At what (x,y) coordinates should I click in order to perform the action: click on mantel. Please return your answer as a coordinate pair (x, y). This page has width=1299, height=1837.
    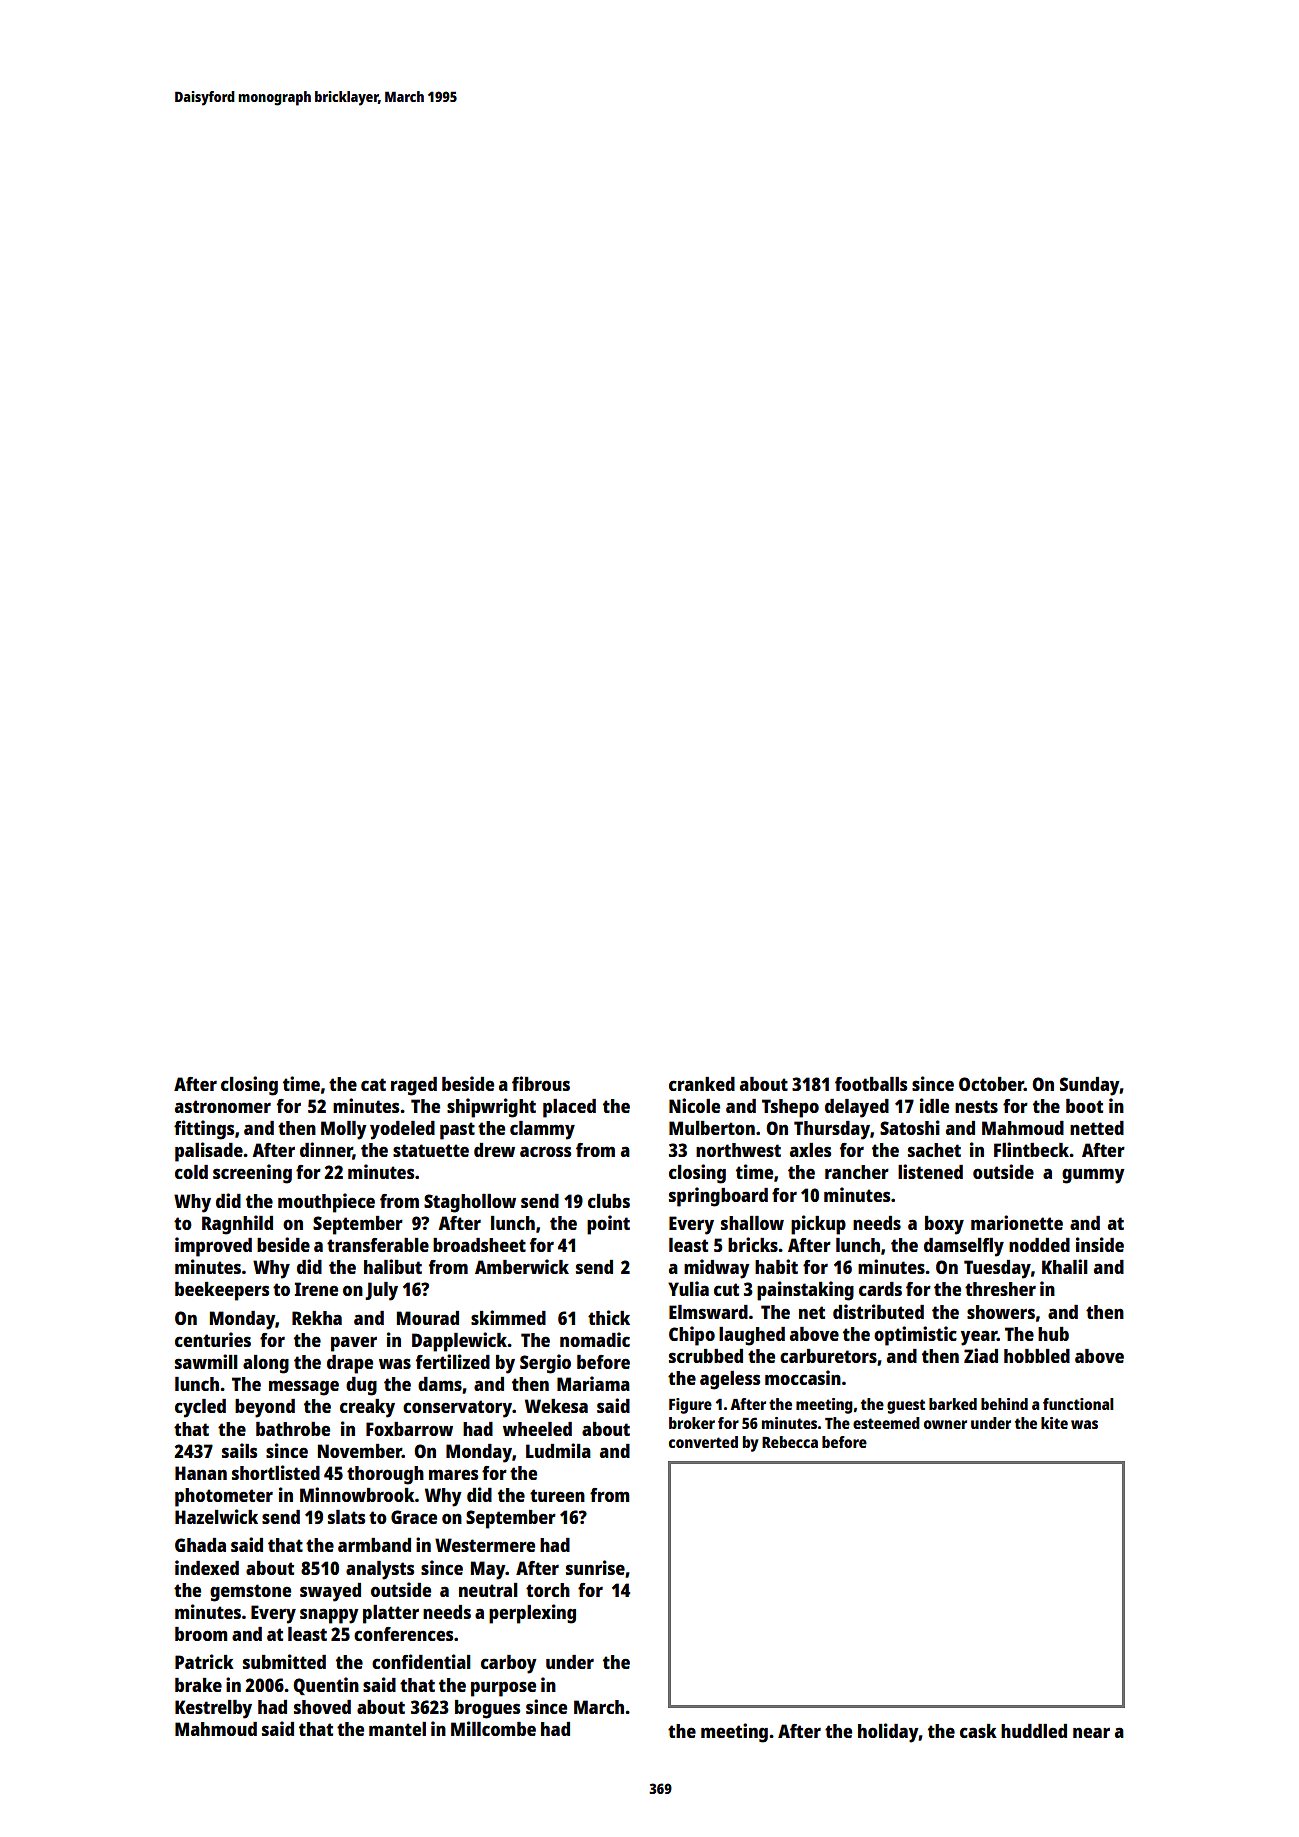
    Looking at the image, I should click on (397, 1729).
